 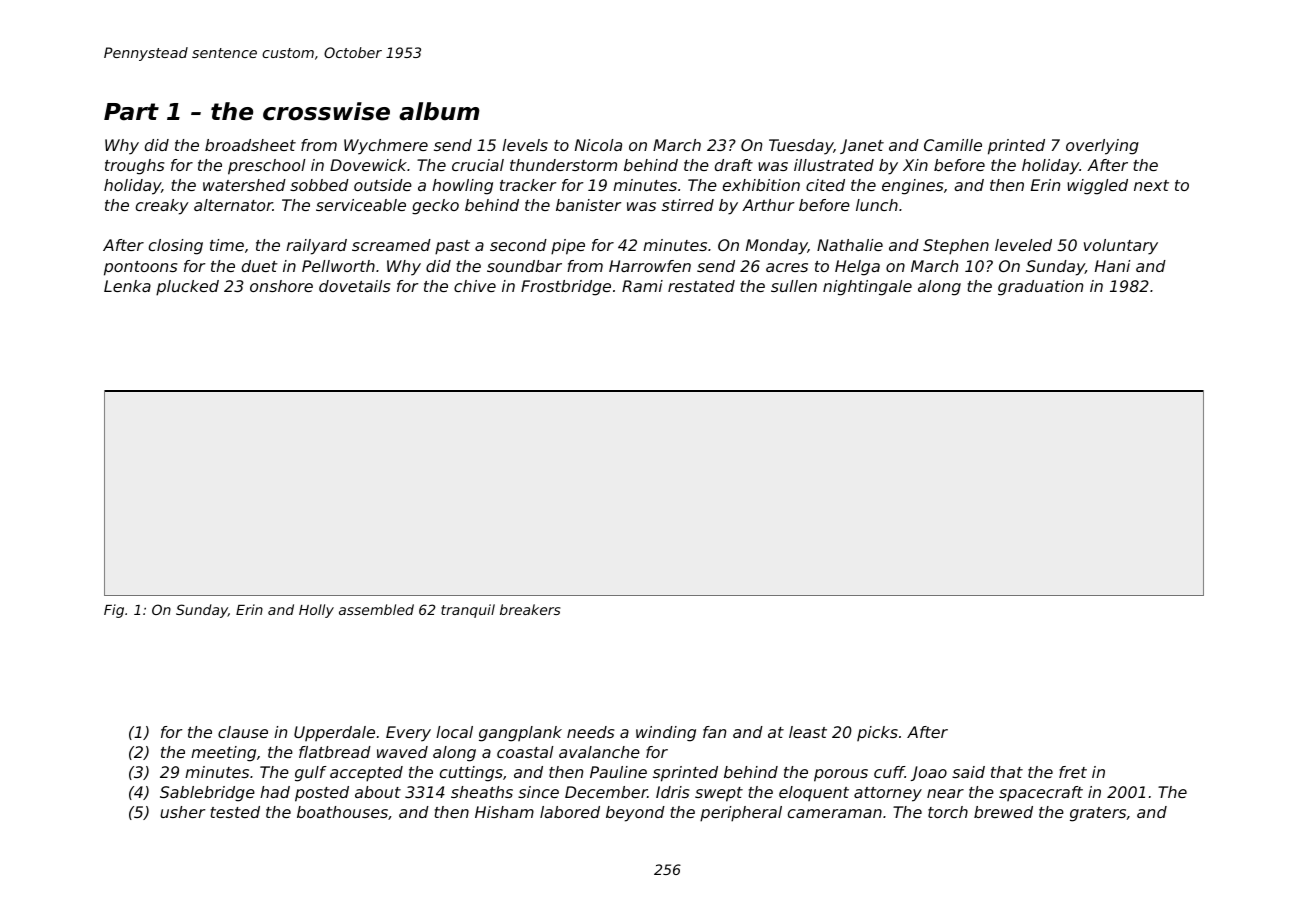 What do you see at coordinates (468, 611) in the screenshot?
I see `tranquil` at bounding box center [468, 611].
